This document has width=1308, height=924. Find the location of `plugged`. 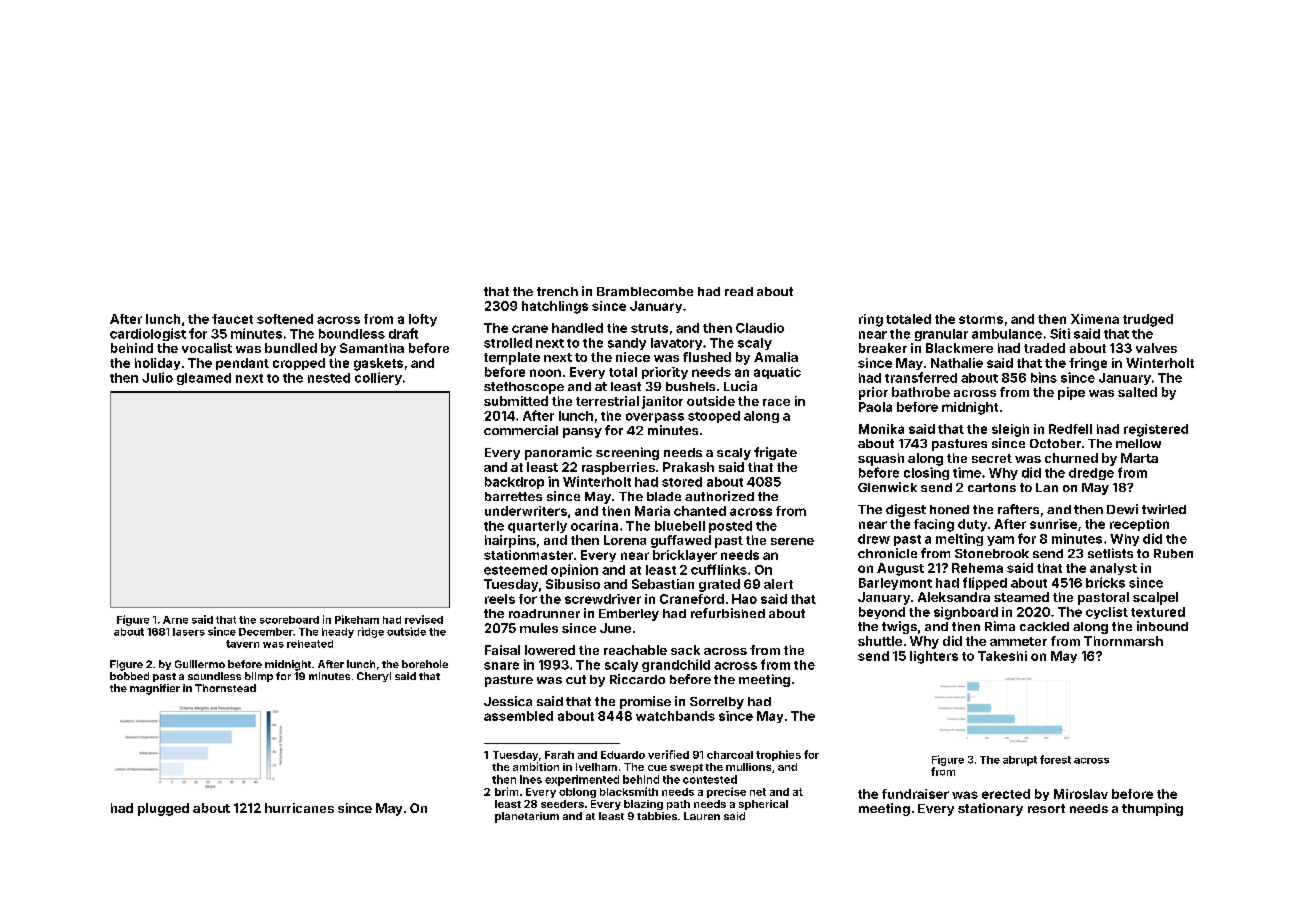

plugged is located at coordinates (163, 809).
